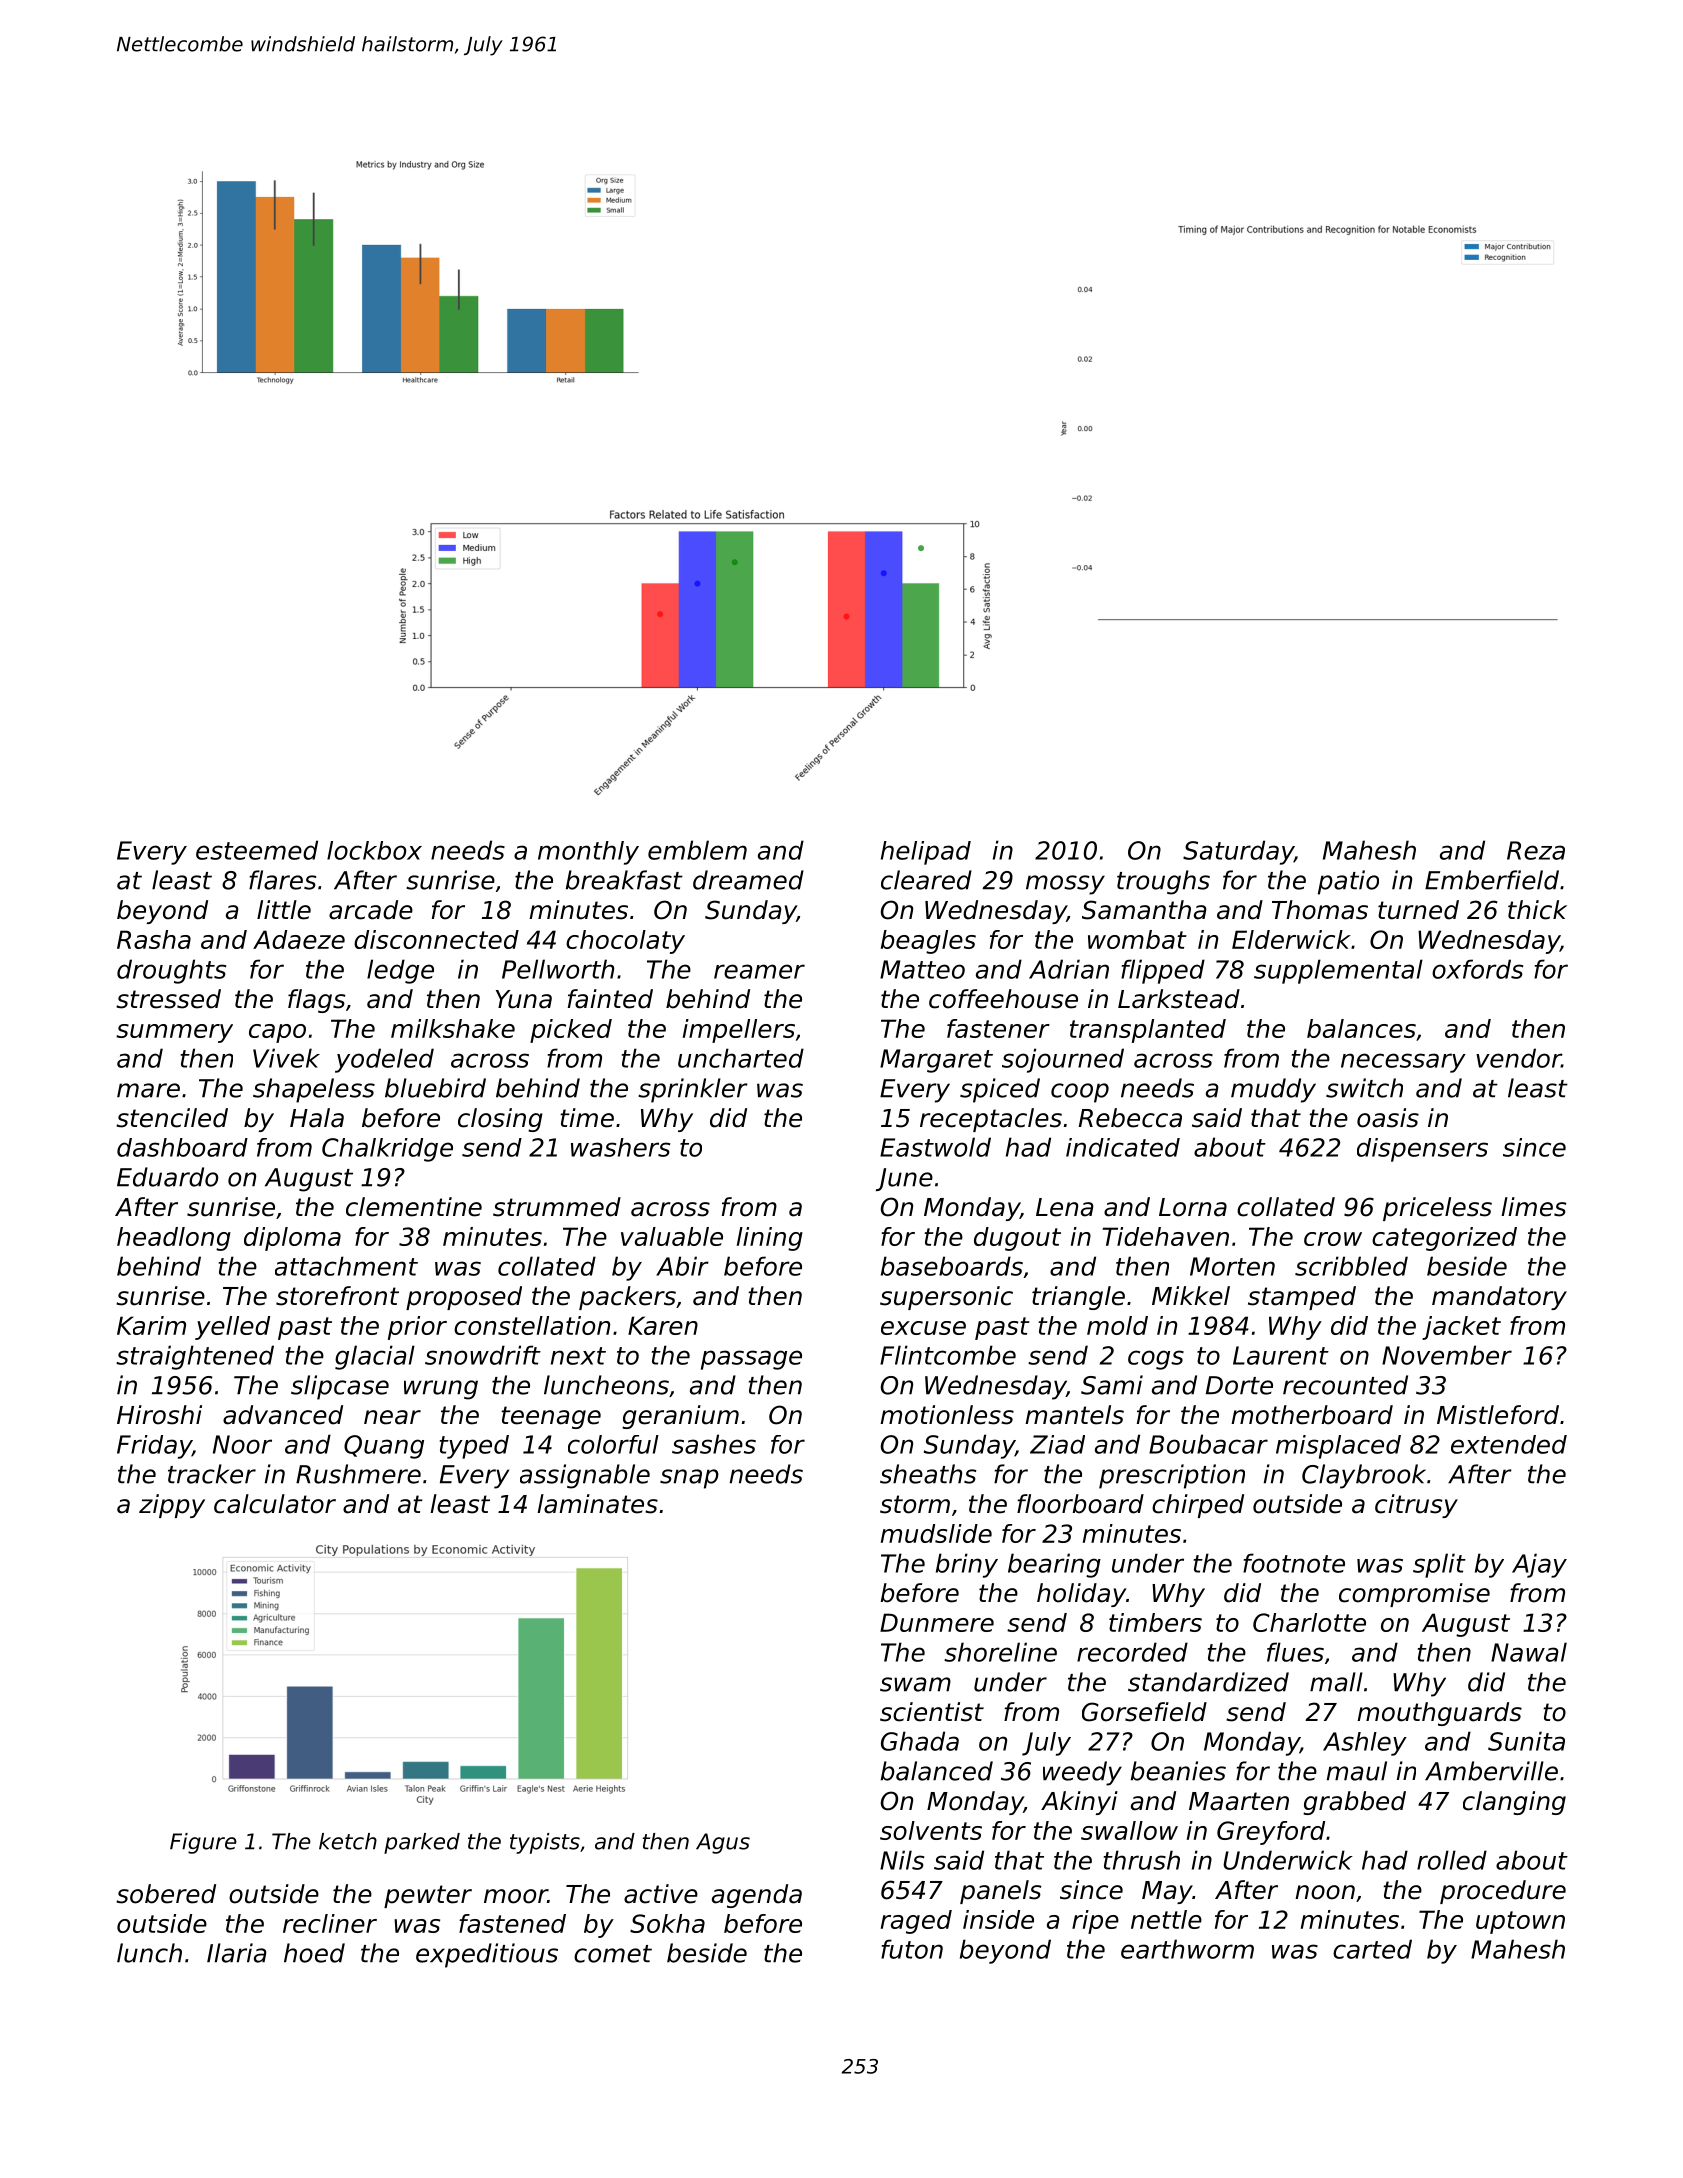 The height and width of the image is (2178, 1683). Describe the element at coordinates (1529, 1652) in the image. I see `Nawal` at that location.
